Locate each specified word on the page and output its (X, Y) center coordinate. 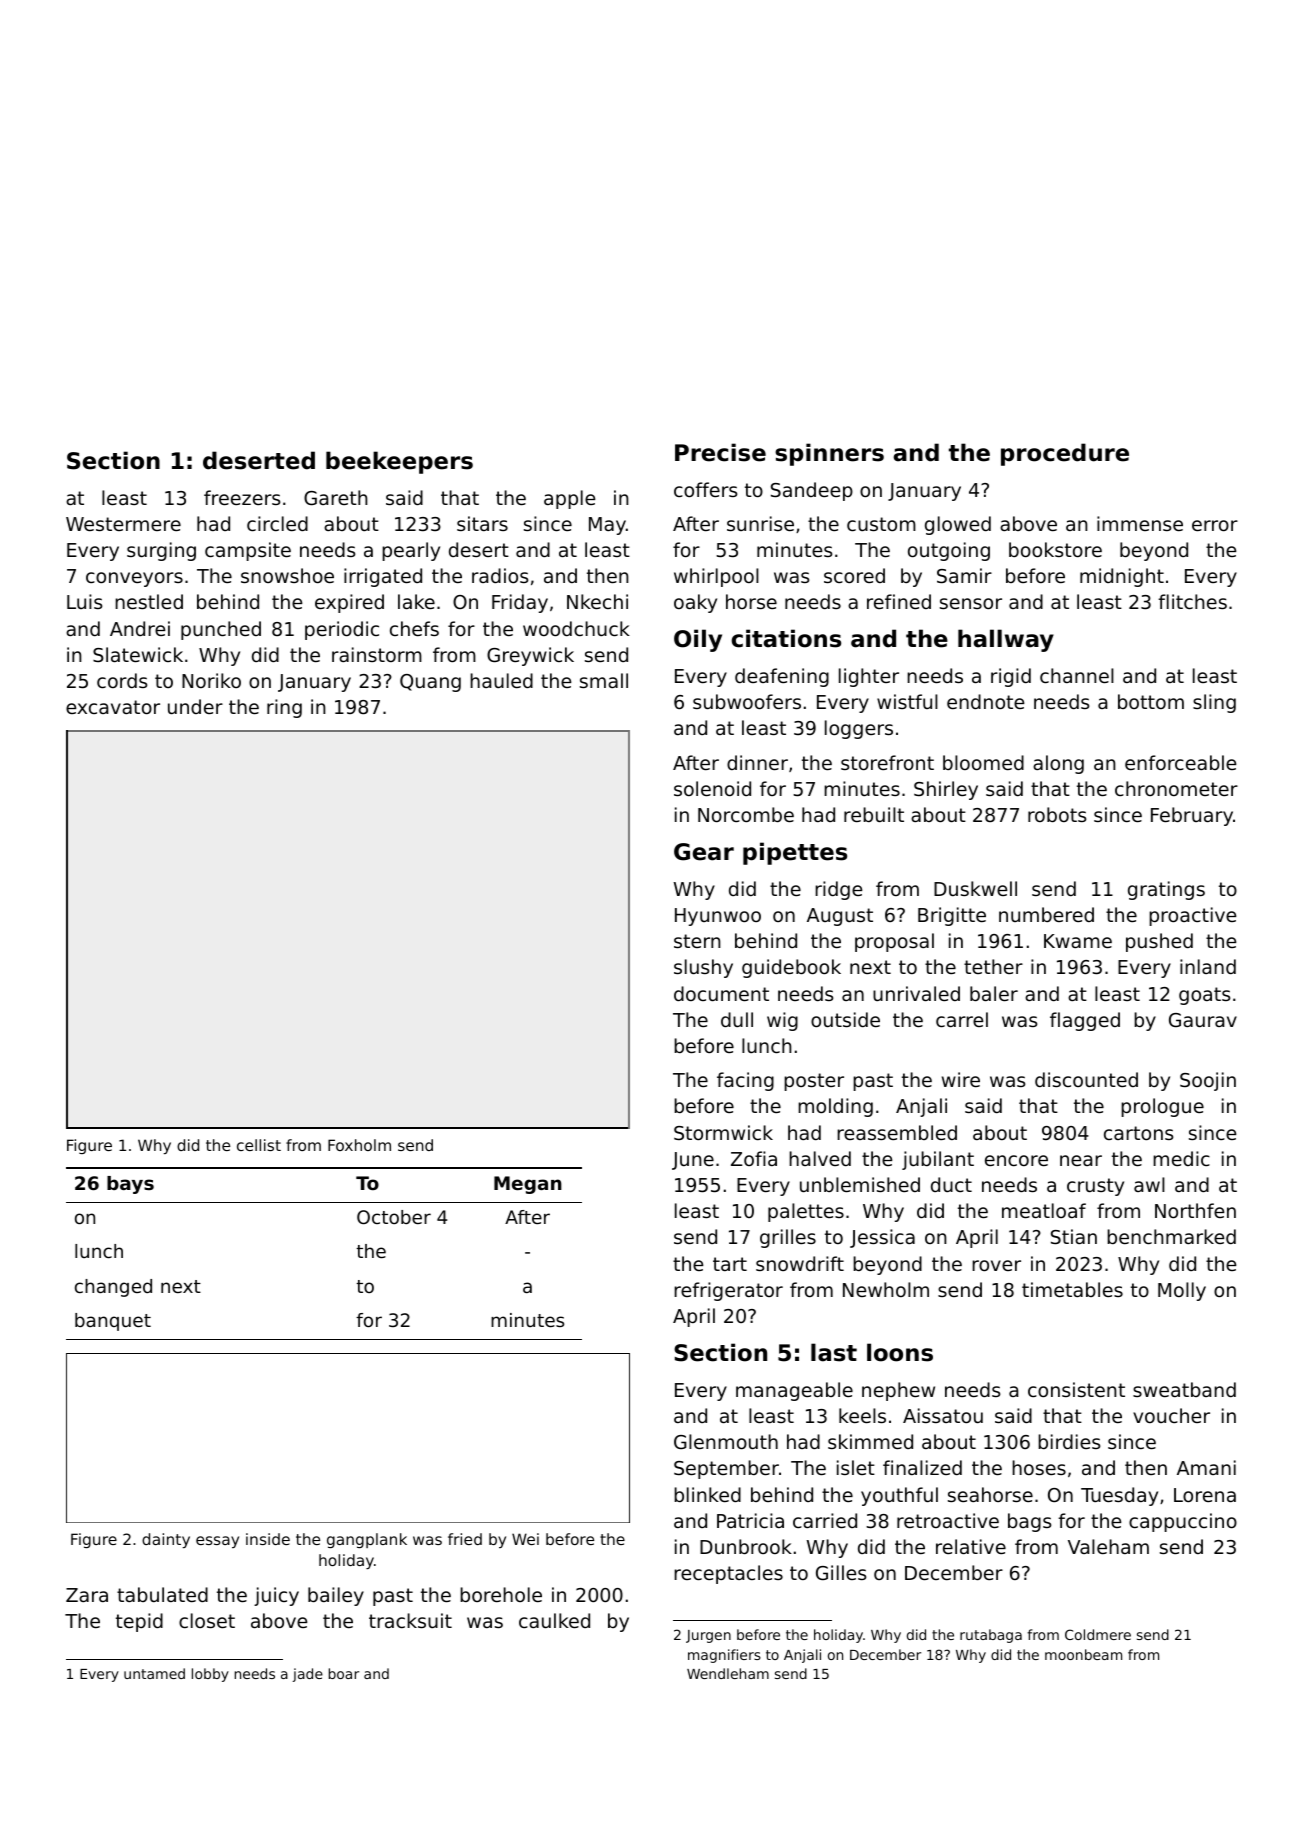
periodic (342, 630)
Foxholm (359, 1145)
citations (786, 638)
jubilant (938, 1160)
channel (1077, 675)
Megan (528, 1185)
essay (217, 1542)
